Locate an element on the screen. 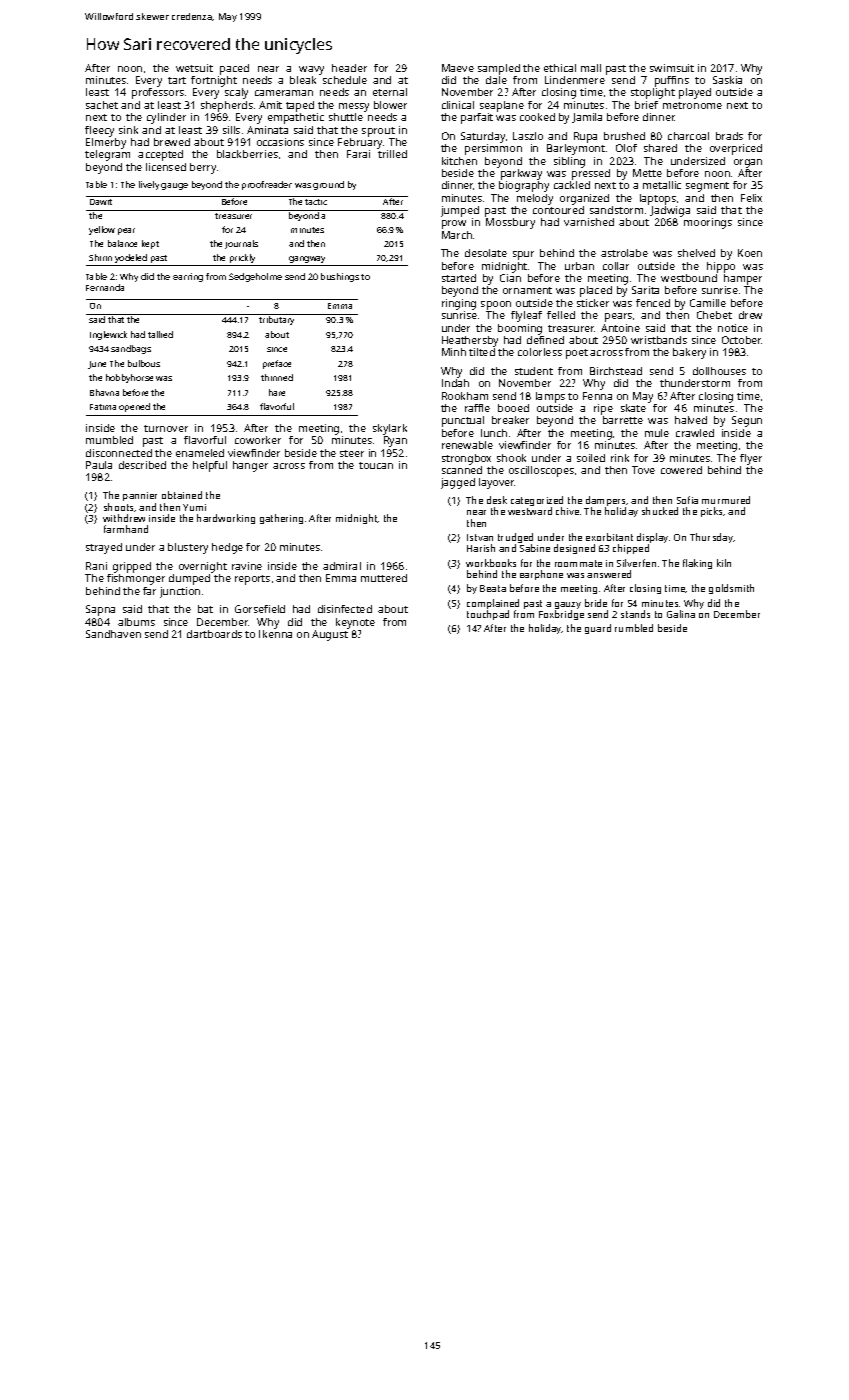  Istvan is located at coordinates (480, 537).
